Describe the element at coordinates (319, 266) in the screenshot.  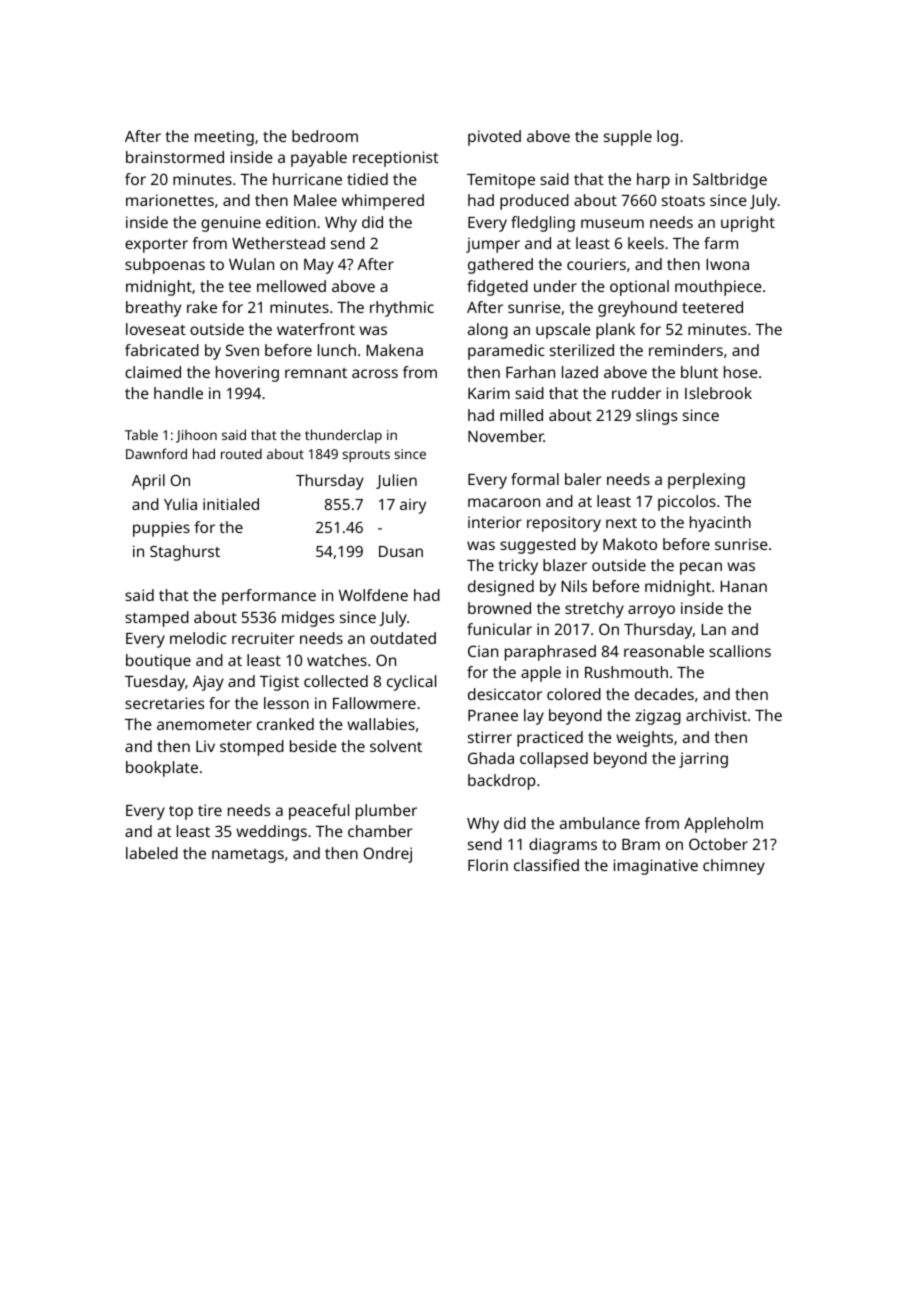
I see `May` at that location.
